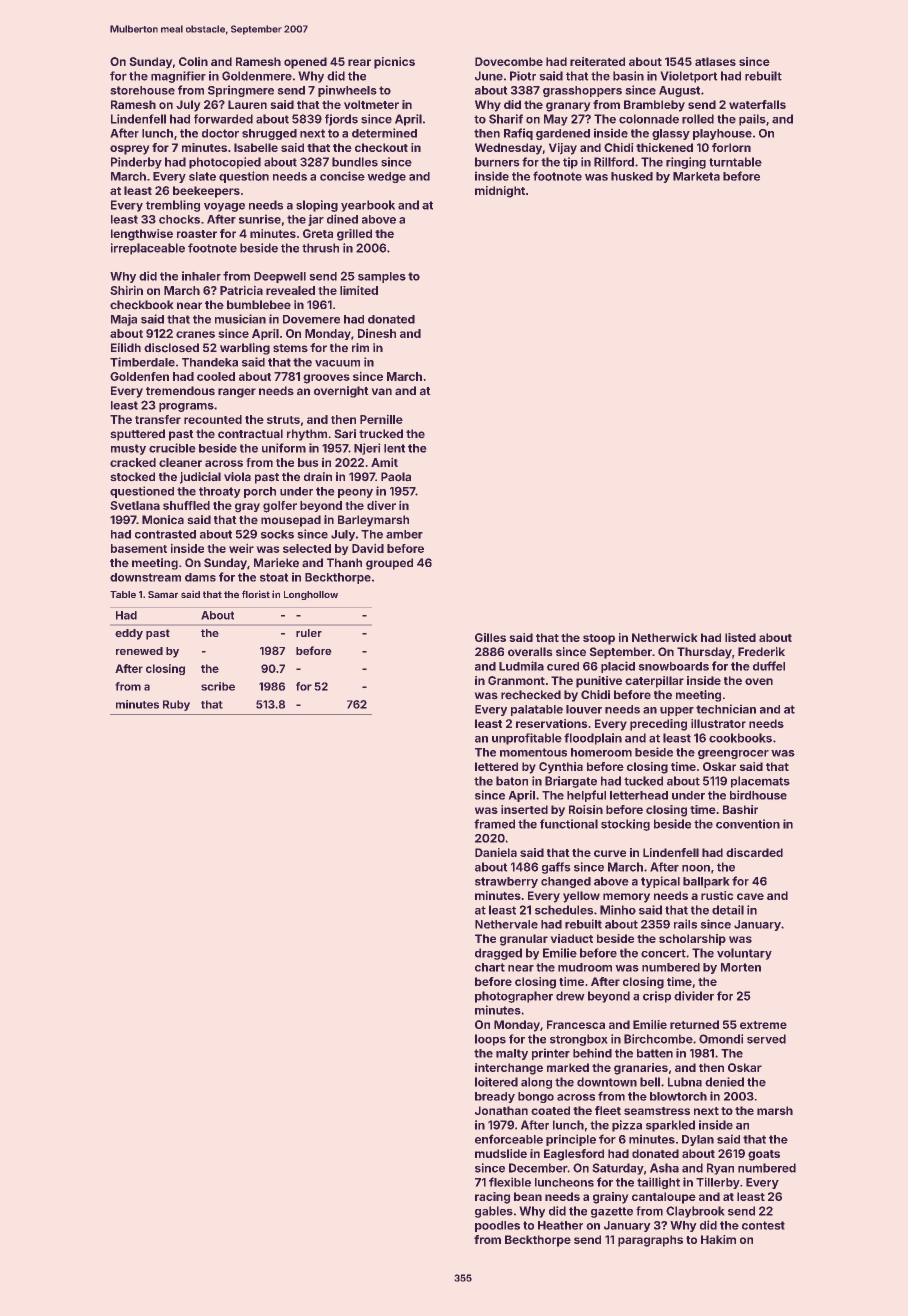 The height and width of the page is (1316, 908). I want to click on Dinesh, so click(377, 333).
